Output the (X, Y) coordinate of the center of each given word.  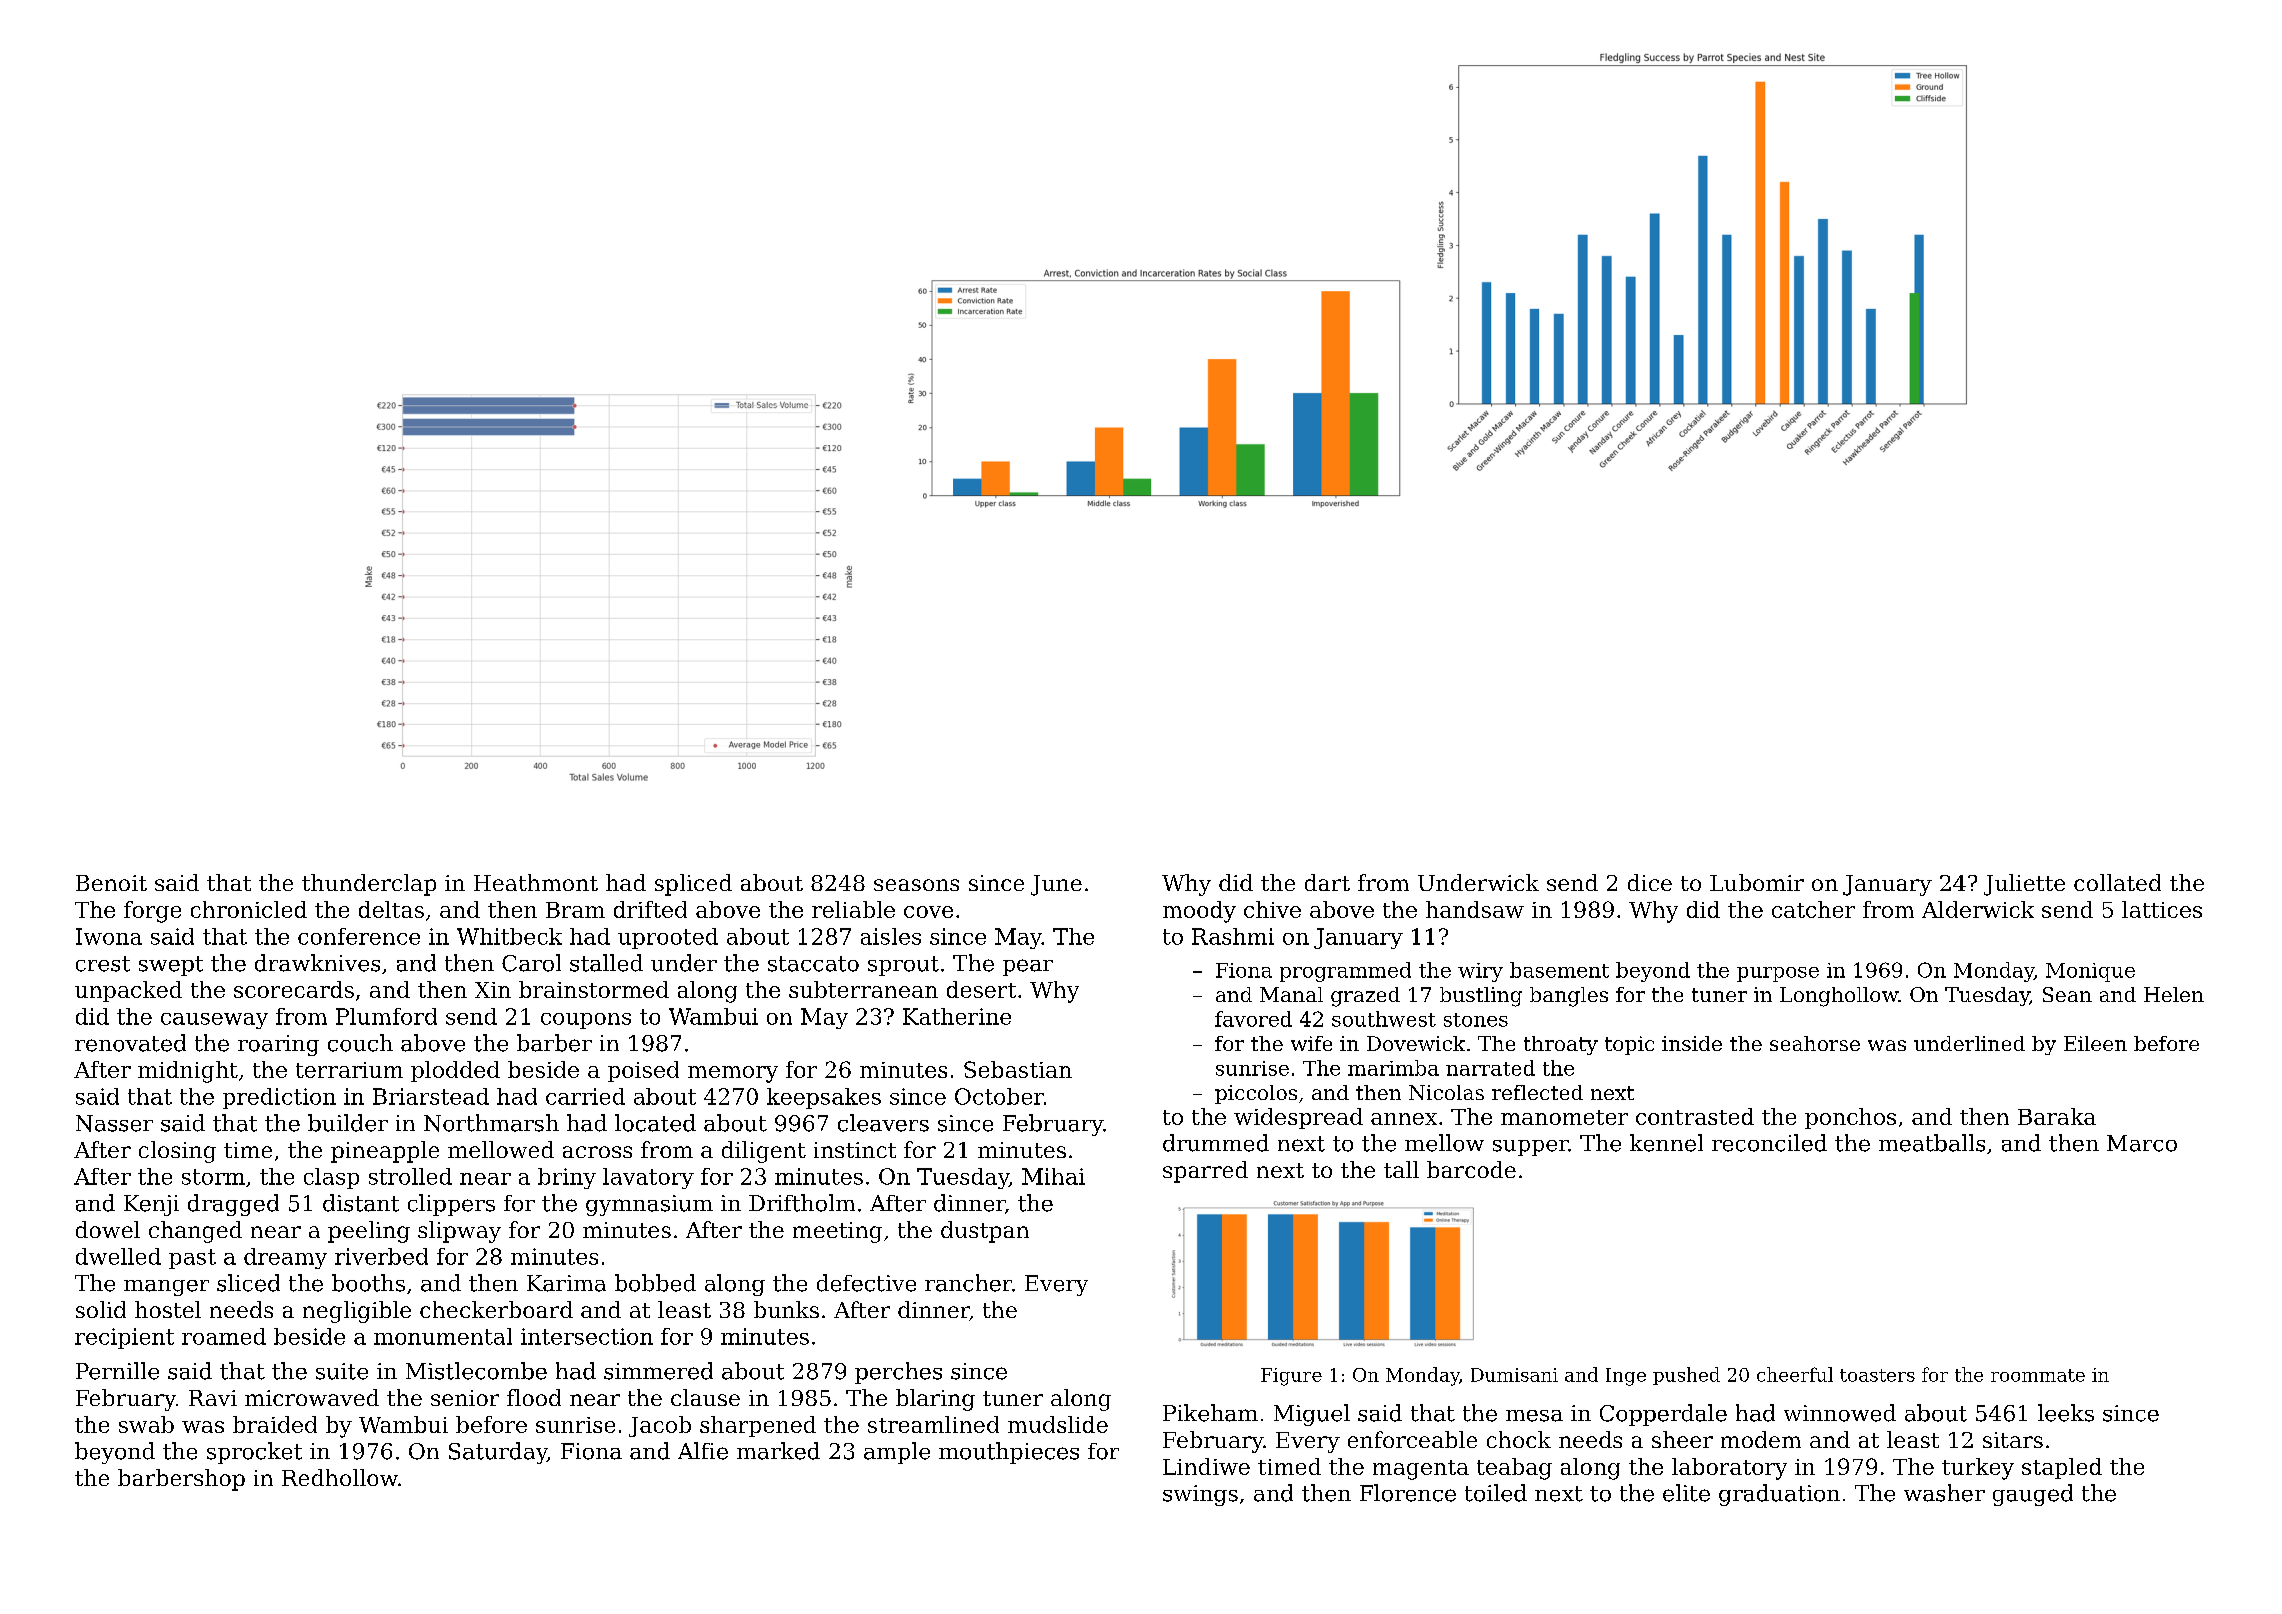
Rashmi (1233, 936)
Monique (2090, 972)
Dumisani (1514, 1375)
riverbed (381, 1256)
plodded (455, 1071)
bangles (1569, 997)
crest (103, 964)
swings (1200, 1495)
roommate (2038, 1375)
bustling (1481, 997)
